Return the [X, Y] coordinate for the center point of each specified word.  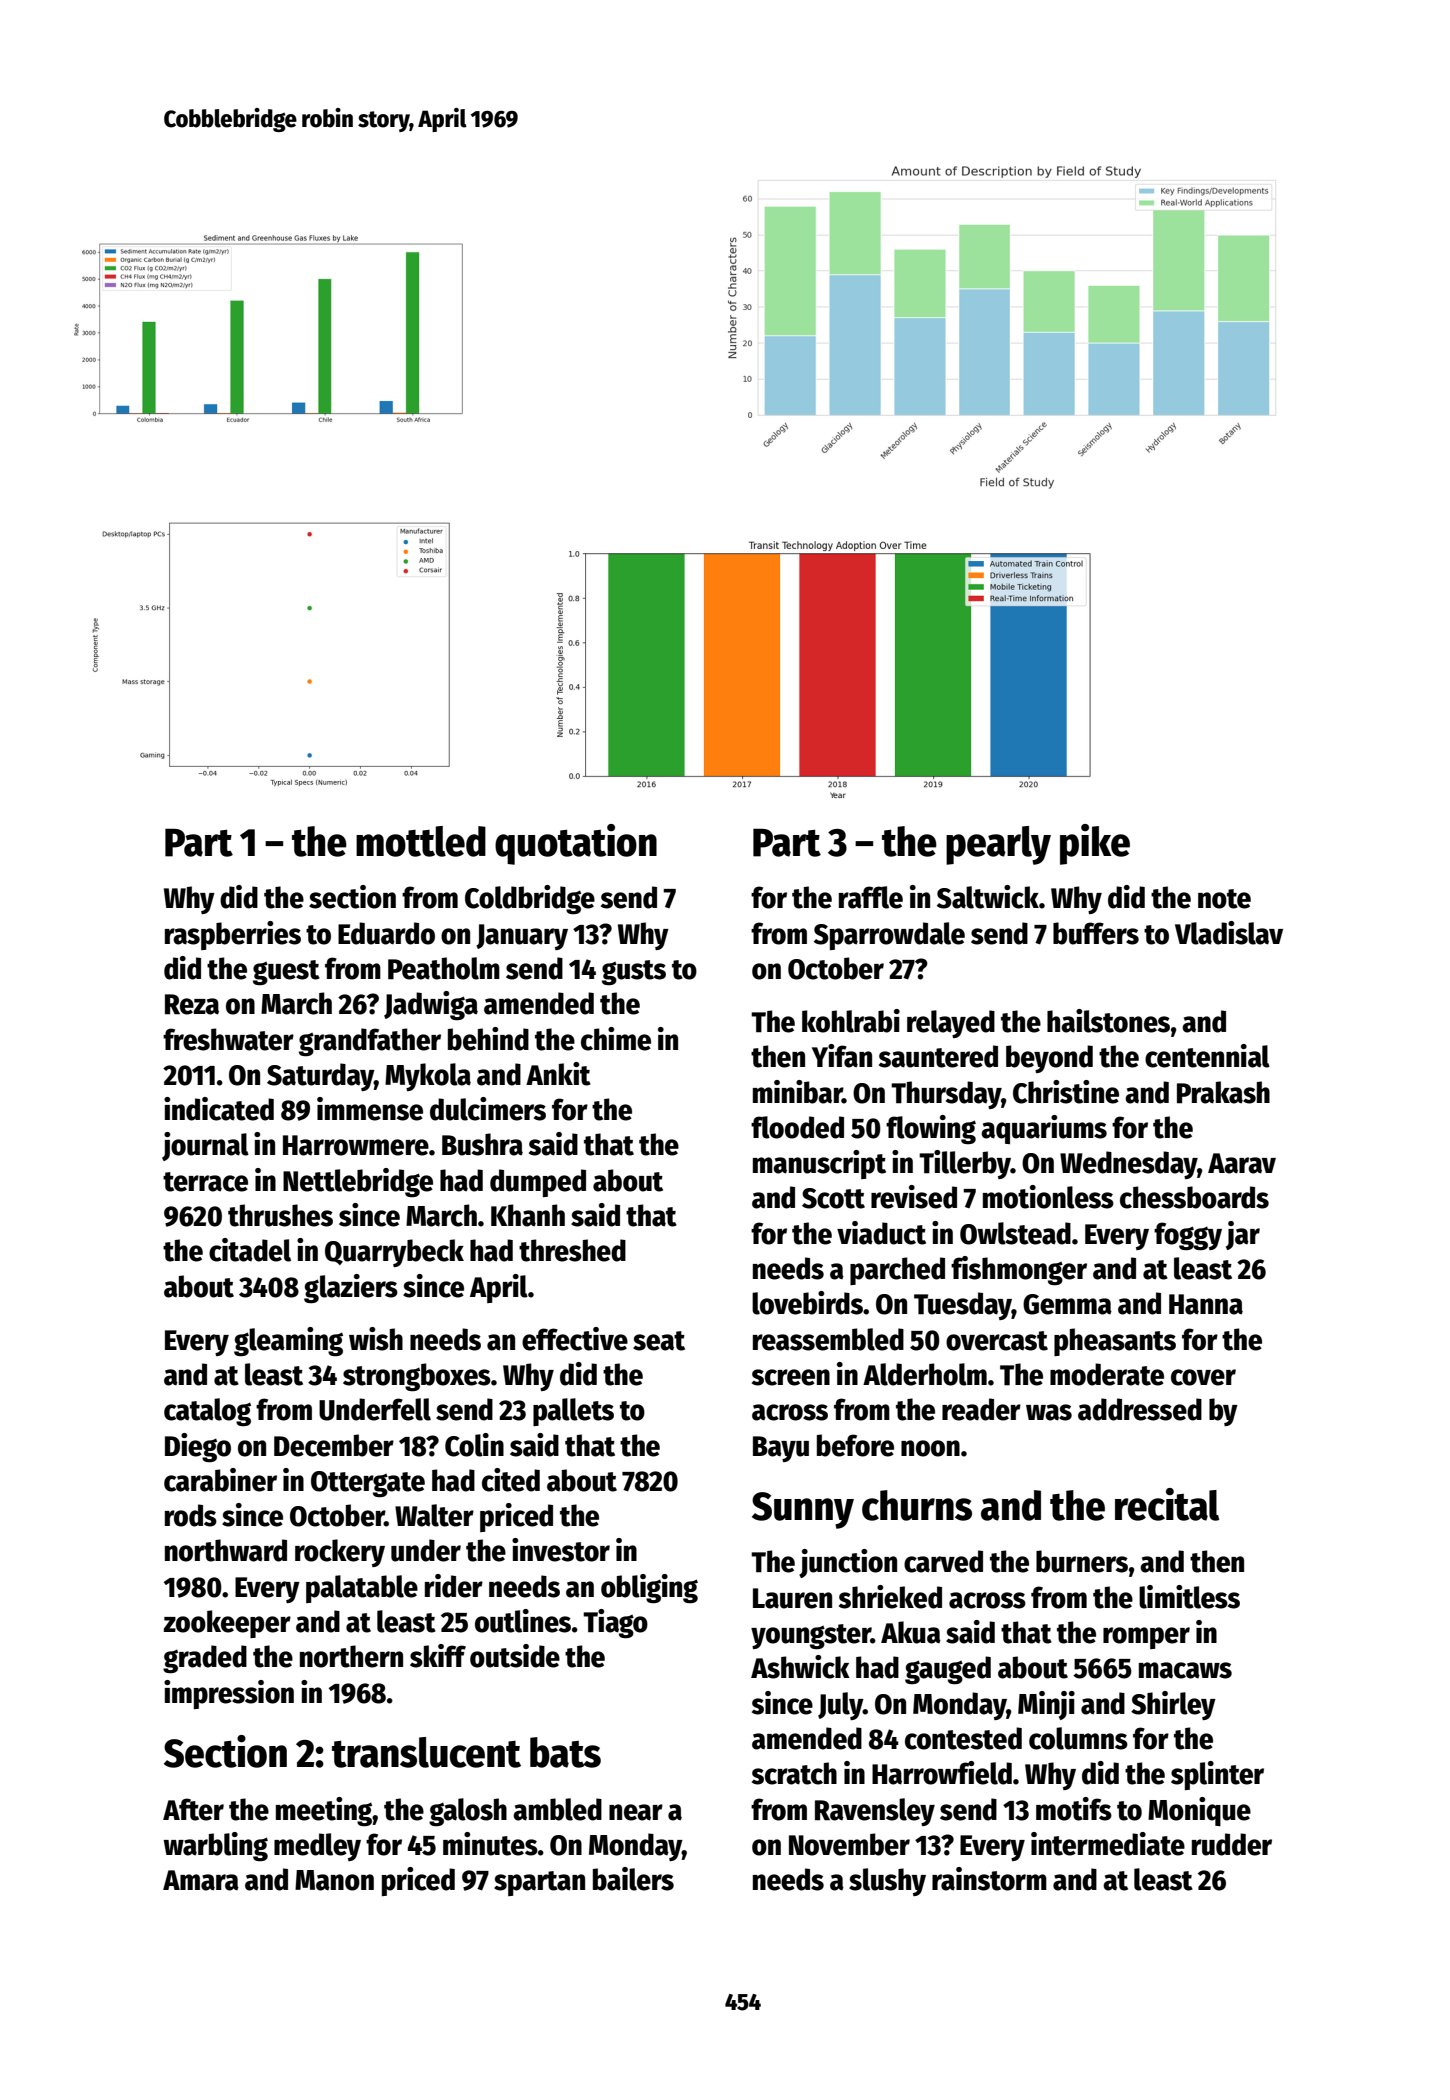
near [636, 1812]
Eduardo [386, 933]
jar [1243, 1235]
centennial [1207, 1056]
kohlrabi [851, 1021]
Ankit [558, 1074]
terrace [205, 1182]
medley [317, 1847]
